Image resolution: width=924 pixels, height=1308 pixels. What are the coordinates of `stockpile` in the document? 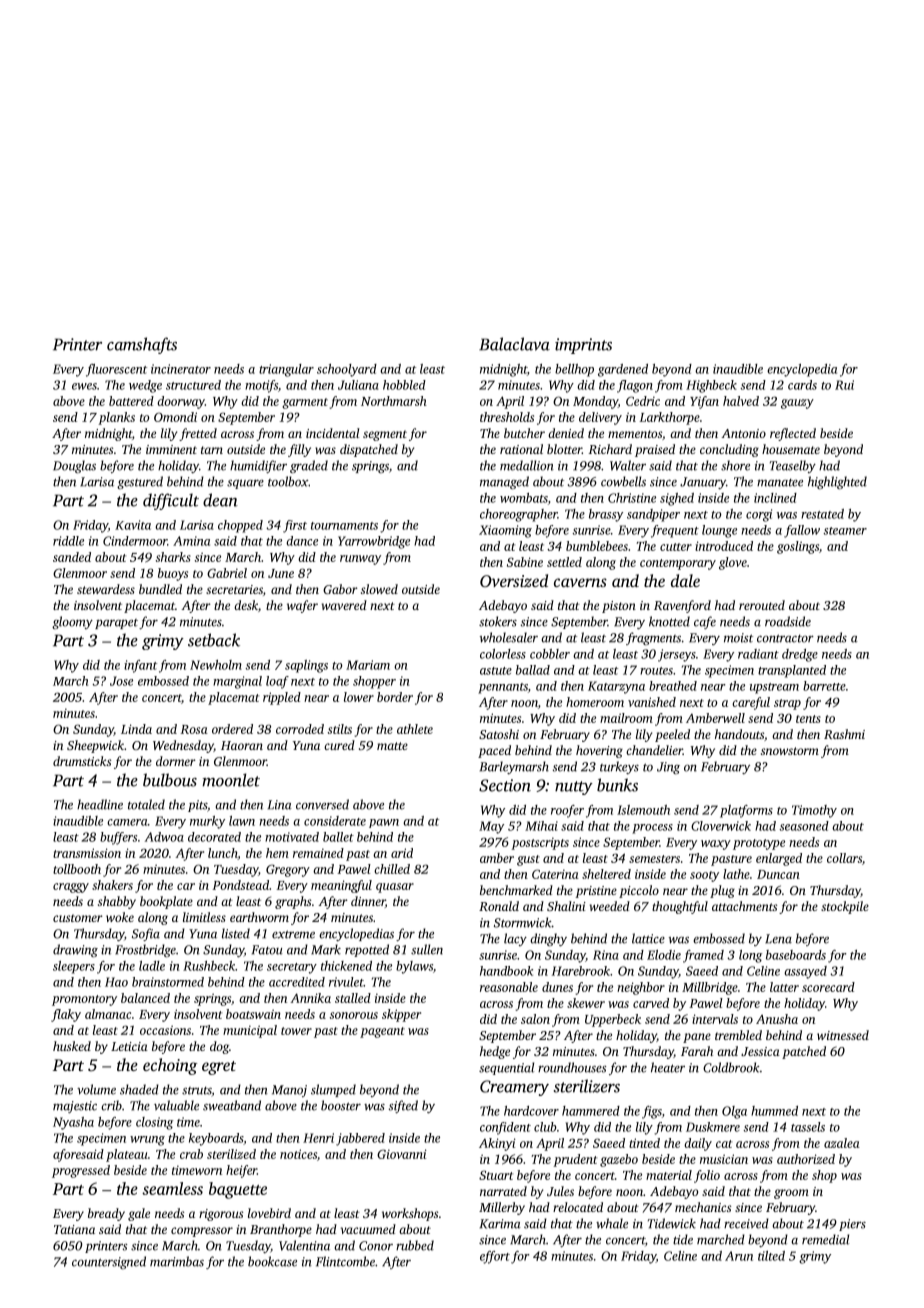 It's located at (845, 907).
